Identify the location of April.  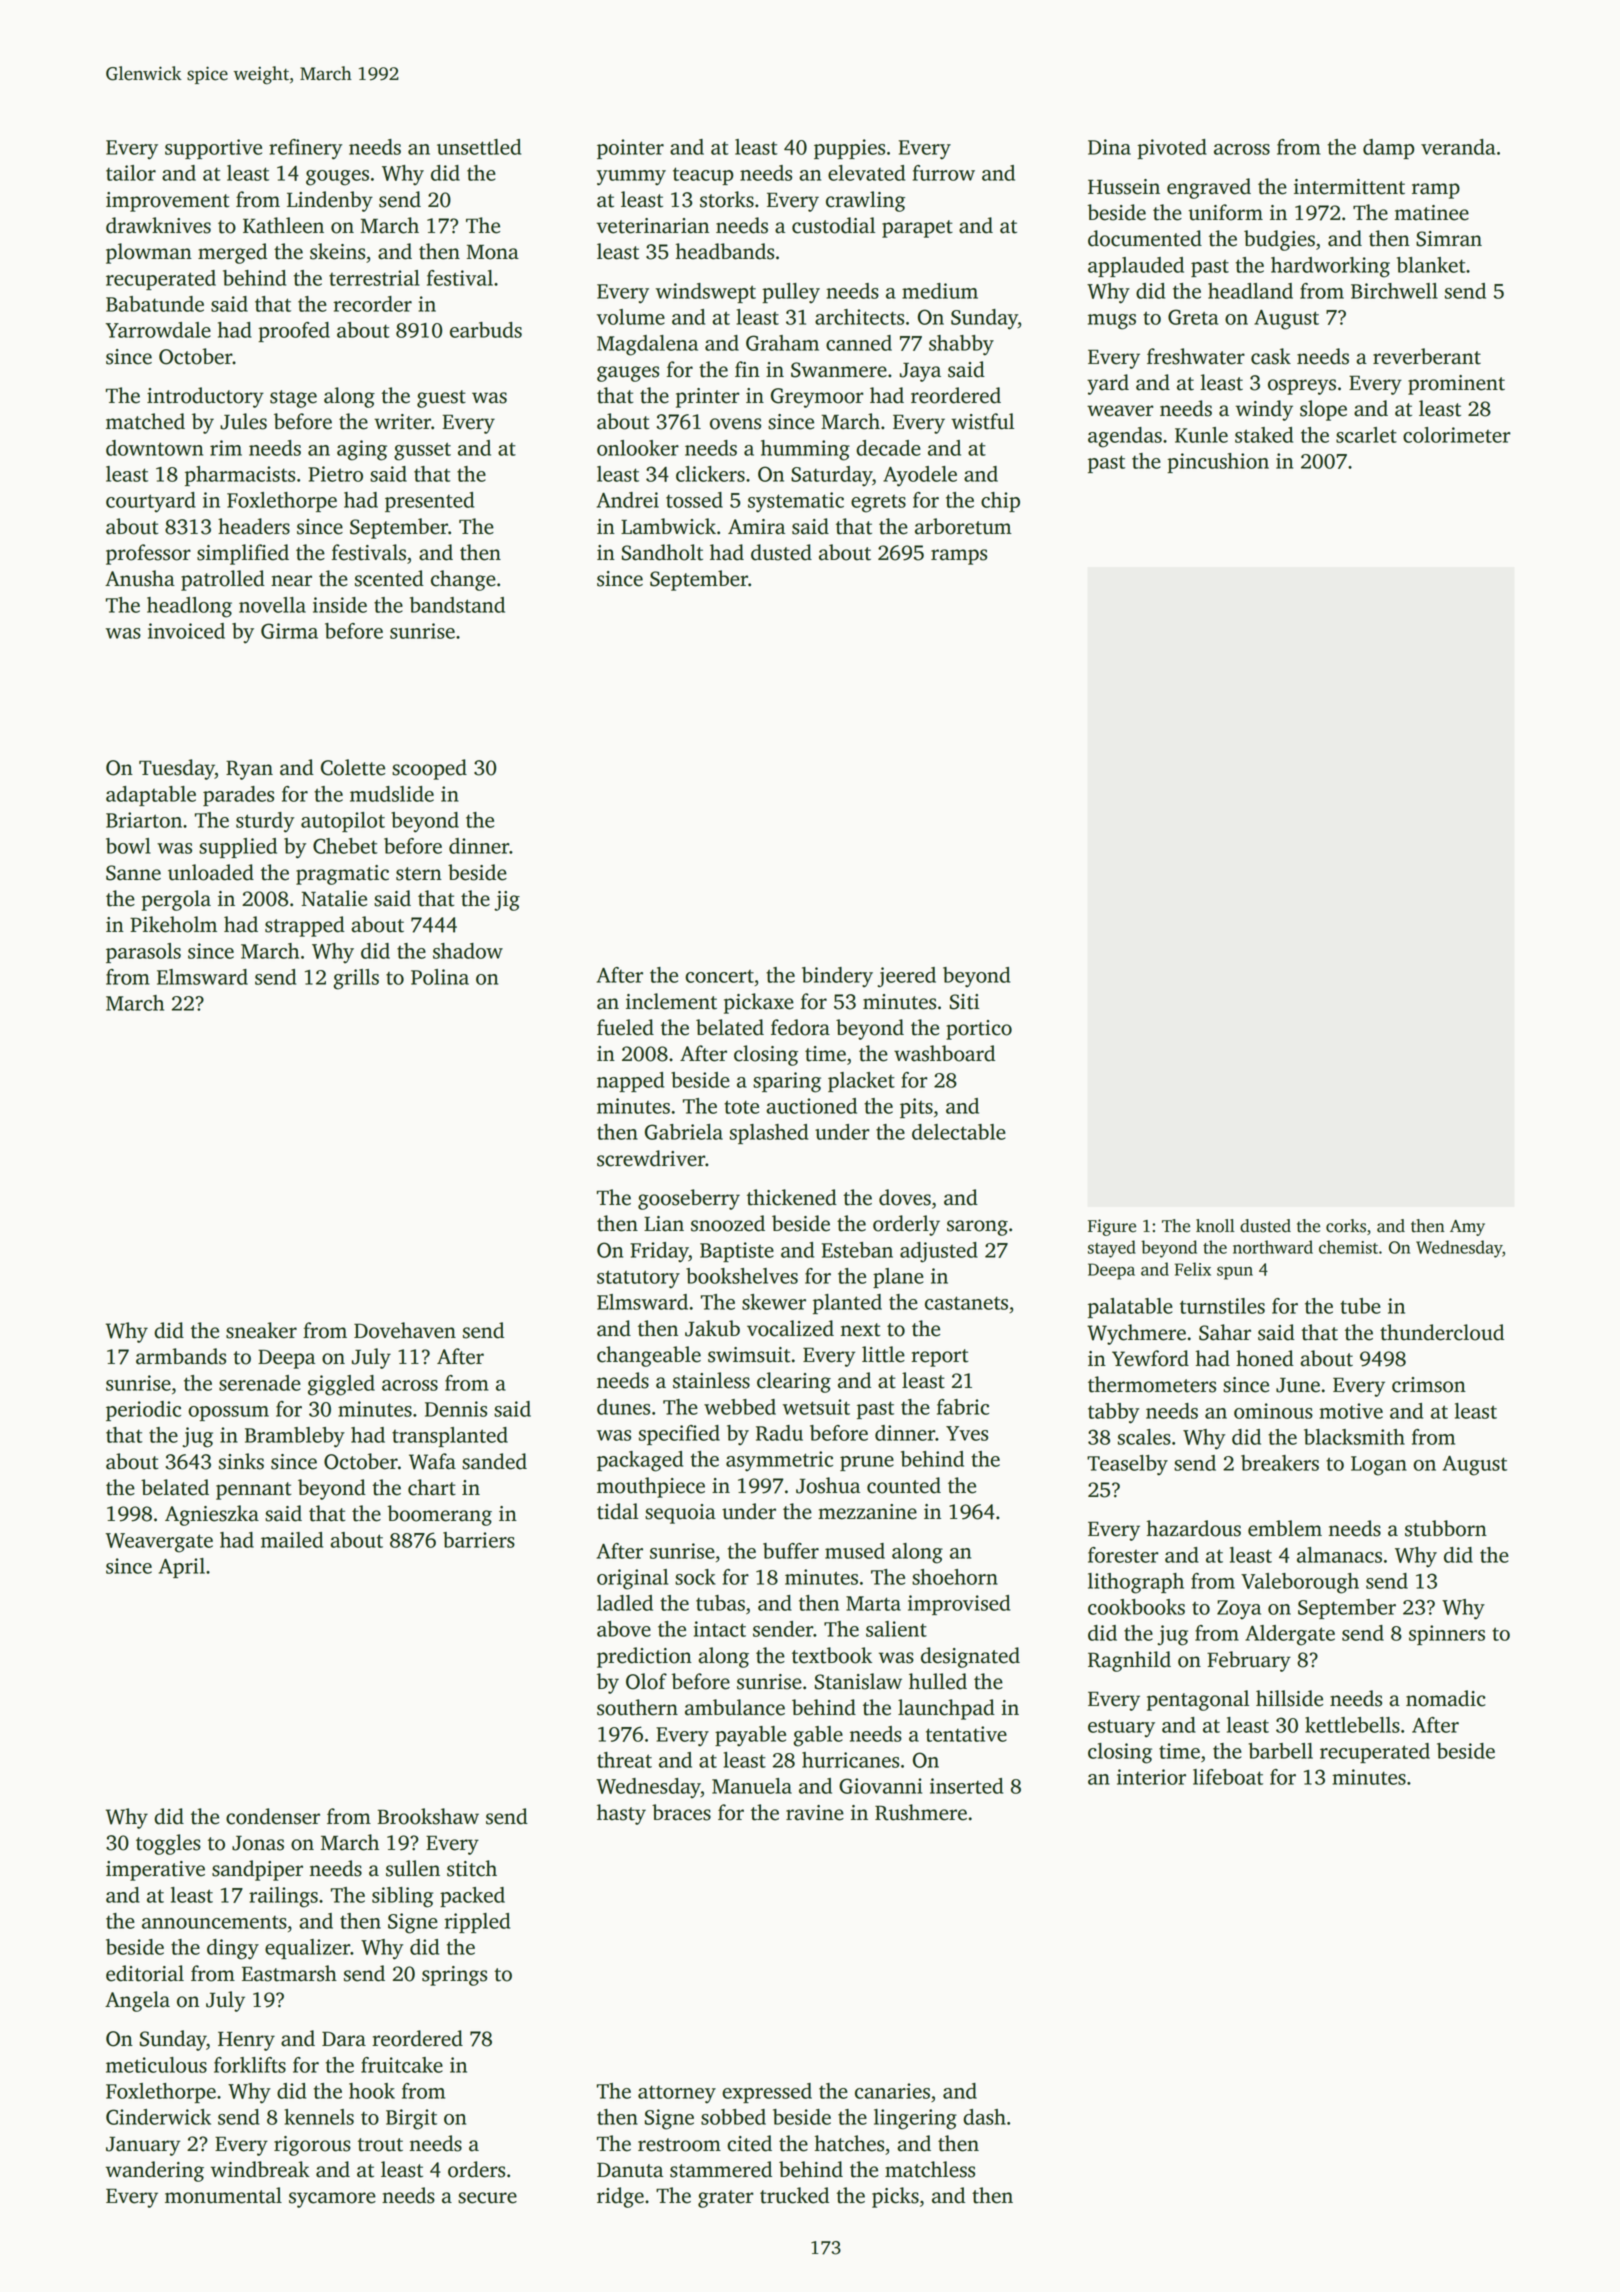
(182, 1568).
